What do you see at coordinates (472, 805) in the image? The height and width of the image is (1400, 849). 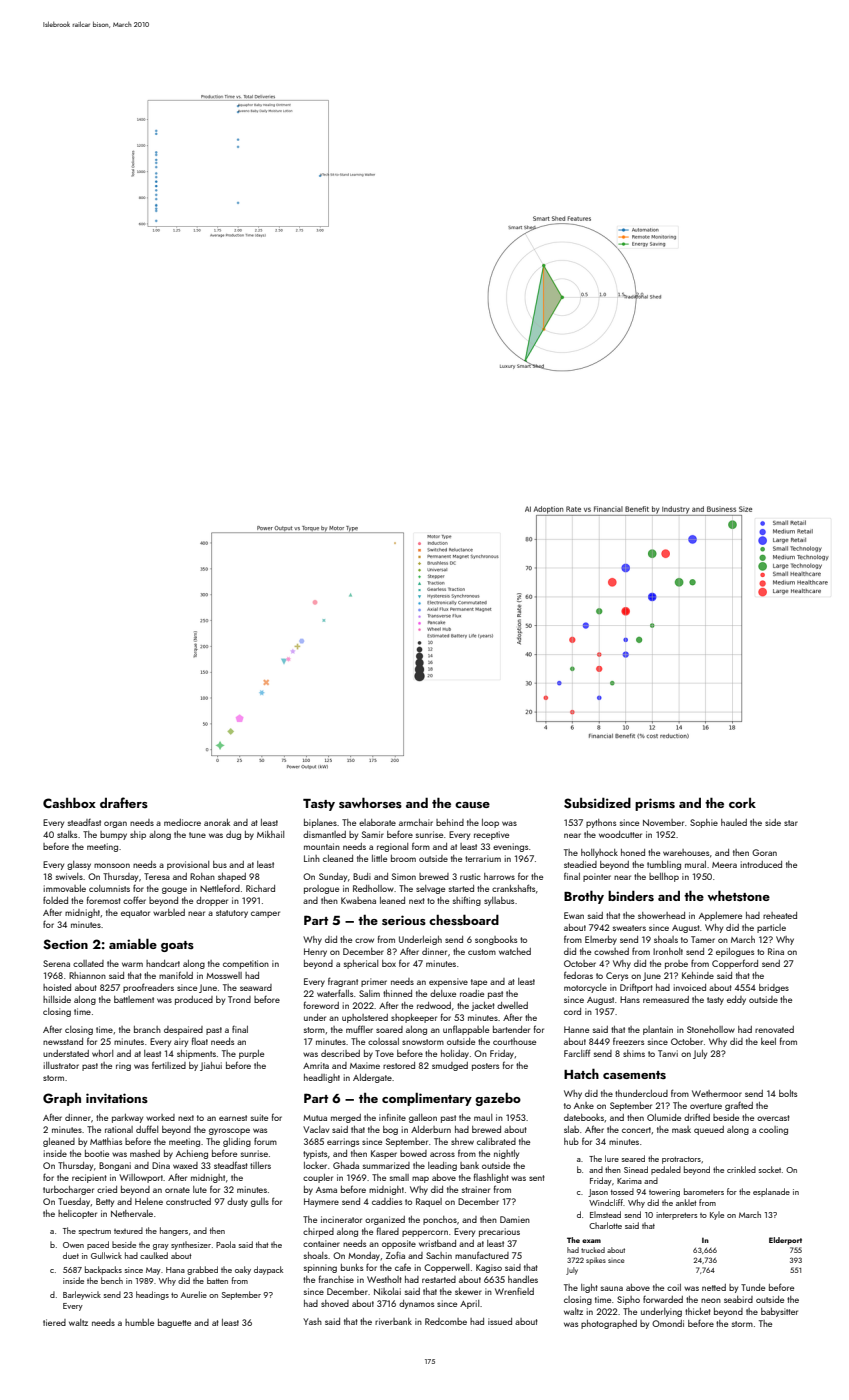 I see `cause` at bounding box center [472, 805].
